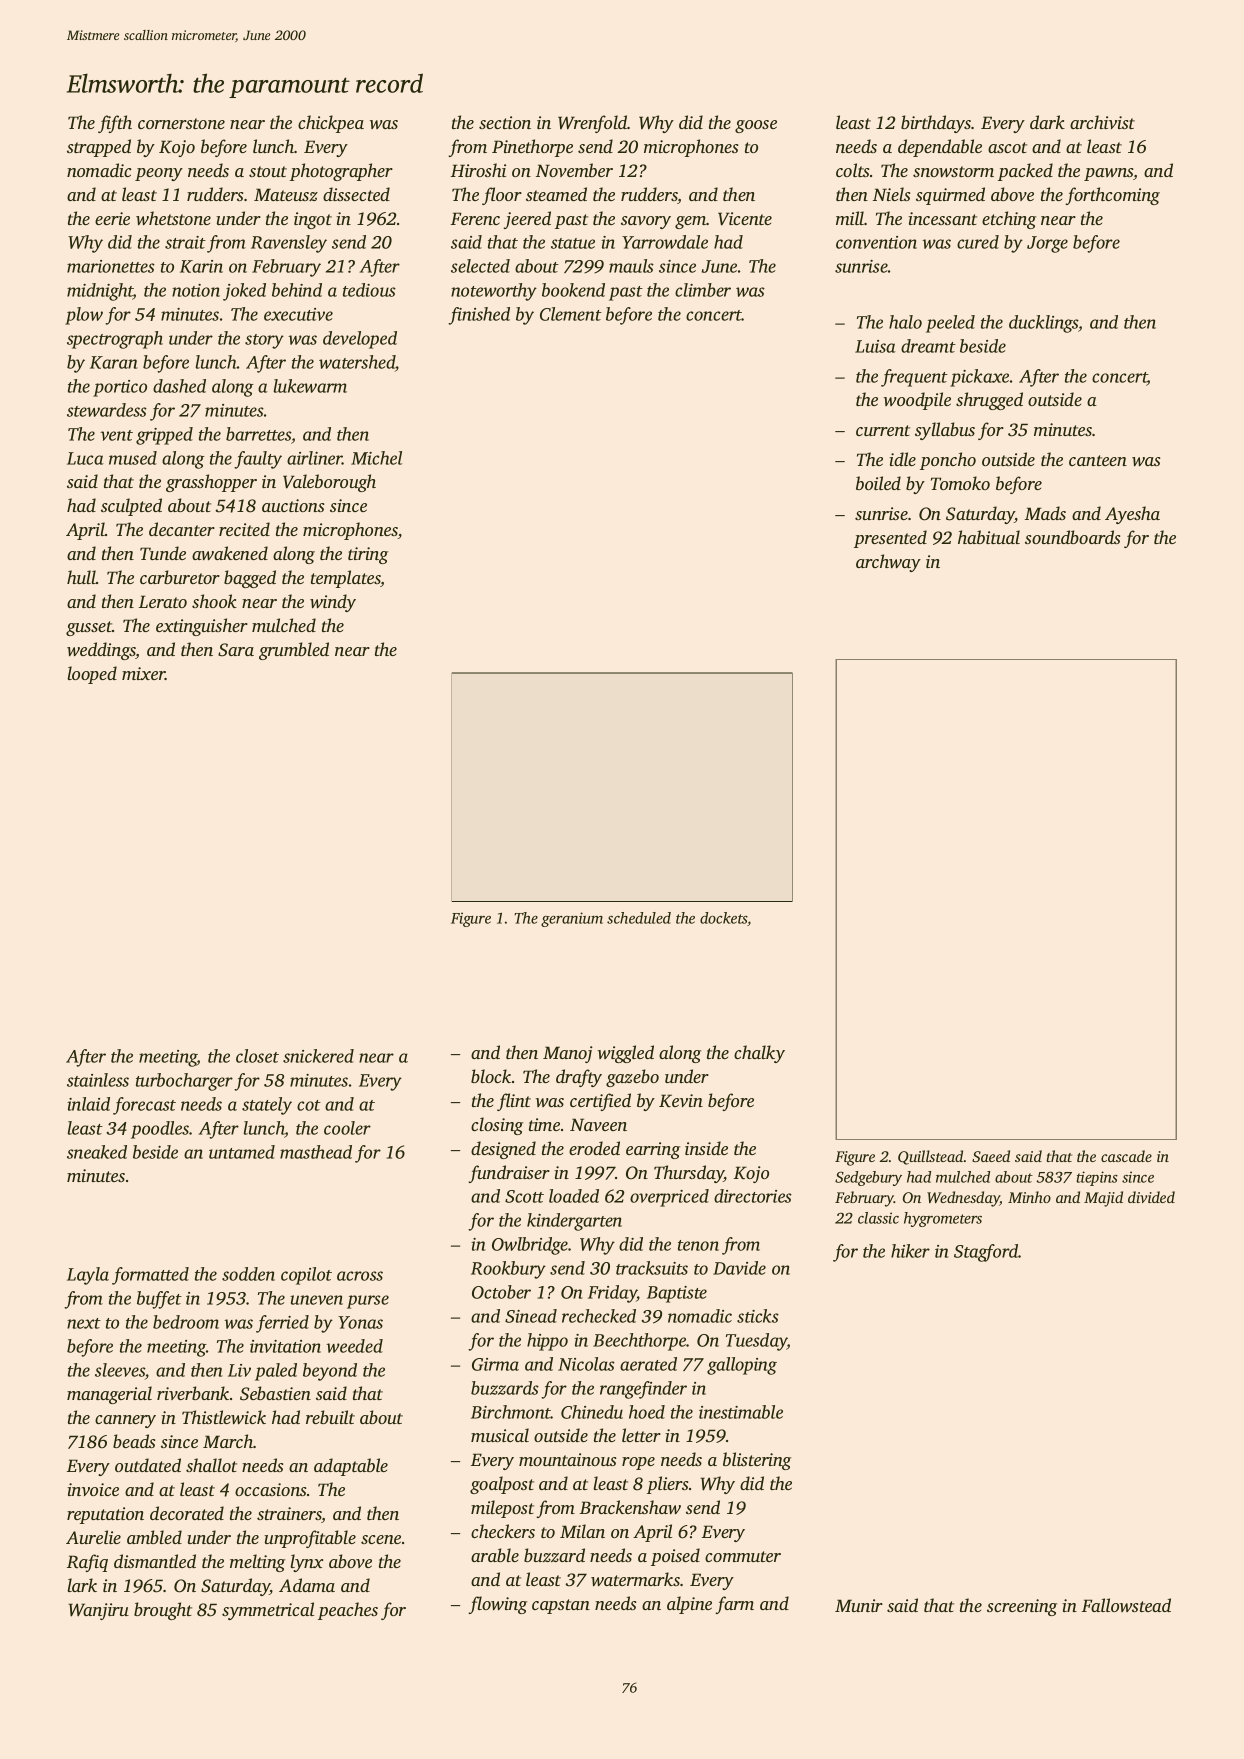 The width and height of the document is (1244, 1759). Describe the element at coordinates (115, 124) in the document. I see `fifth` at that location.
